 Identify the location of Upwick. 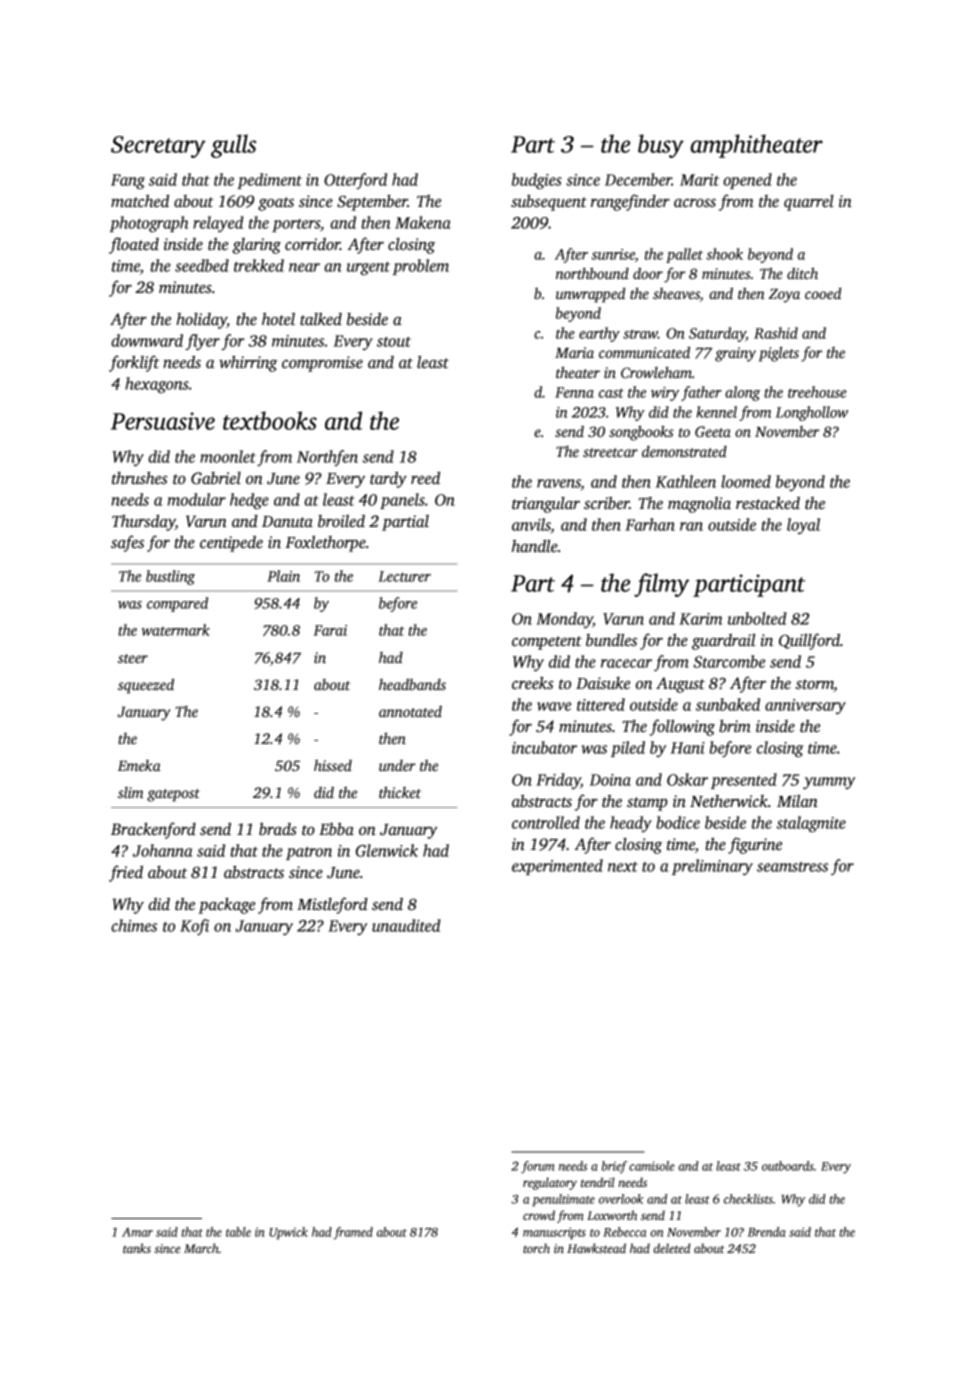
(288, 1233).
